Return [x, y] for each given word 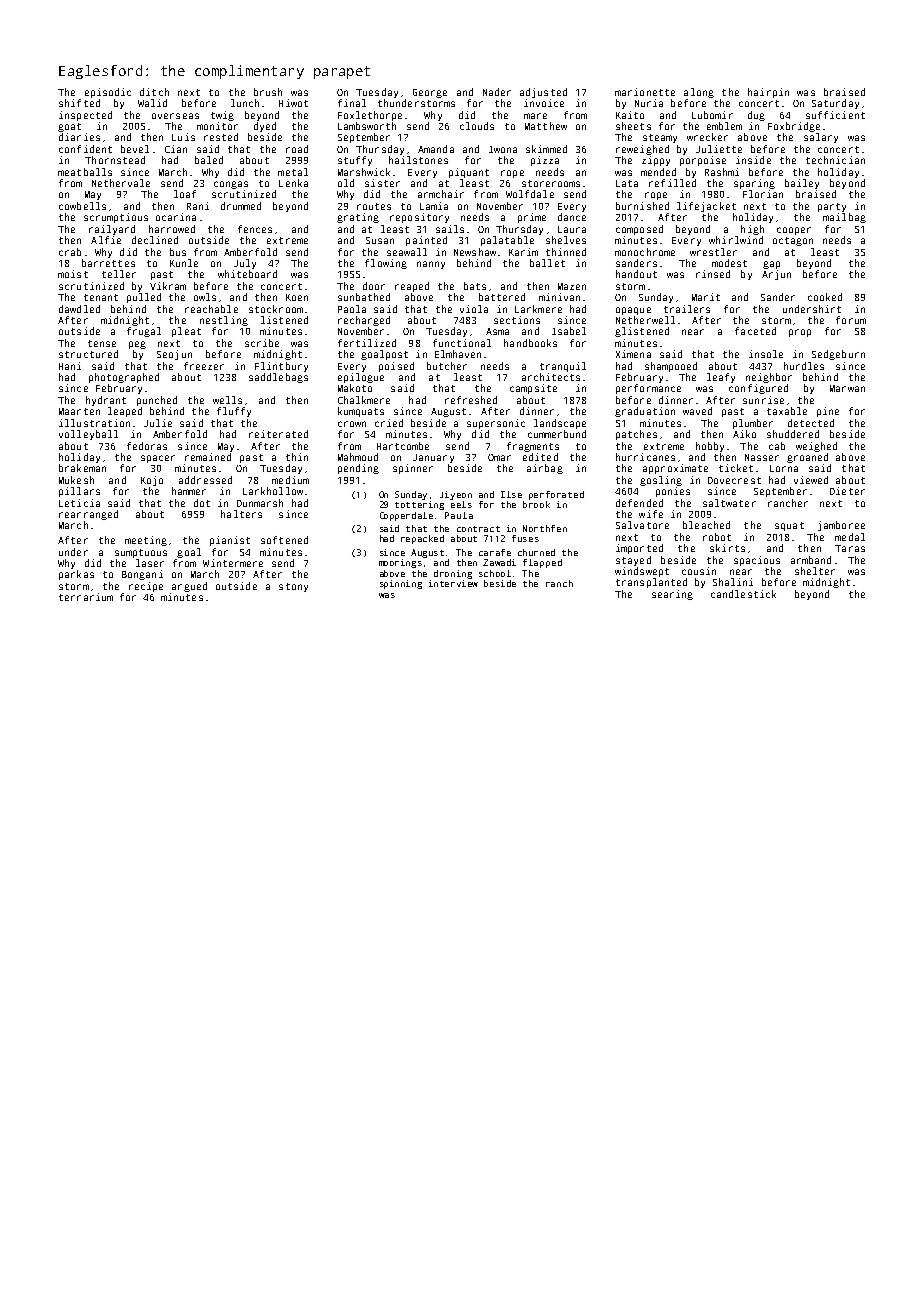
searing [672, 595]
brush [268, 92]
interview [453, 583]
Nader [497, 92]
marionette [645, 92]
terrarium [86, 597]
